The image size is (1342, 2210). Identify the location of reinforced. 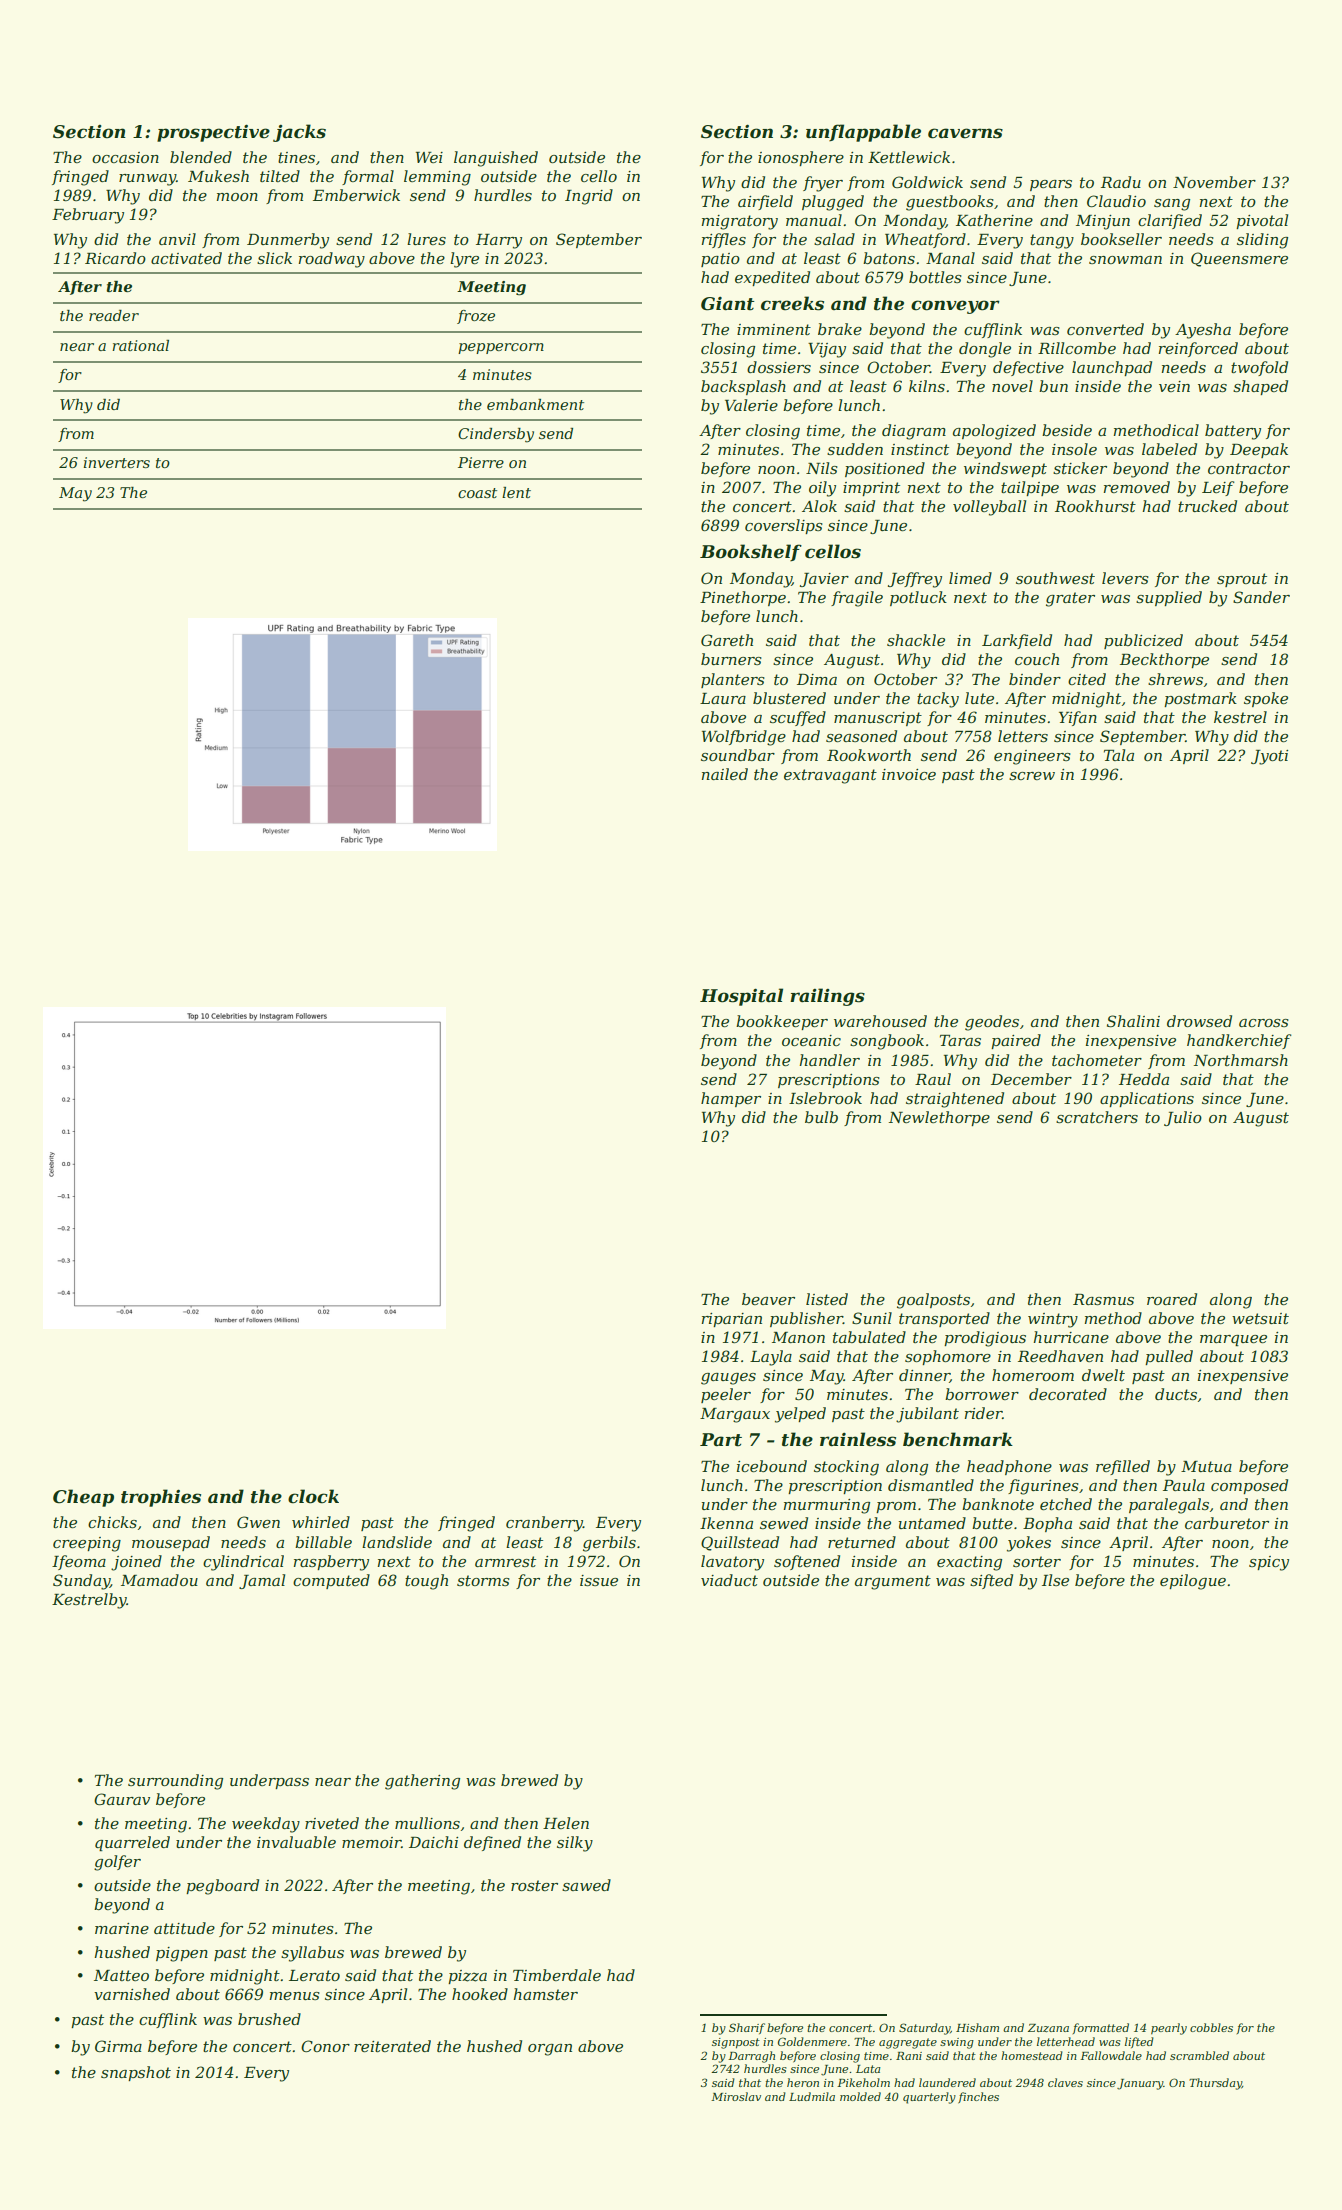
(1198, 349).
